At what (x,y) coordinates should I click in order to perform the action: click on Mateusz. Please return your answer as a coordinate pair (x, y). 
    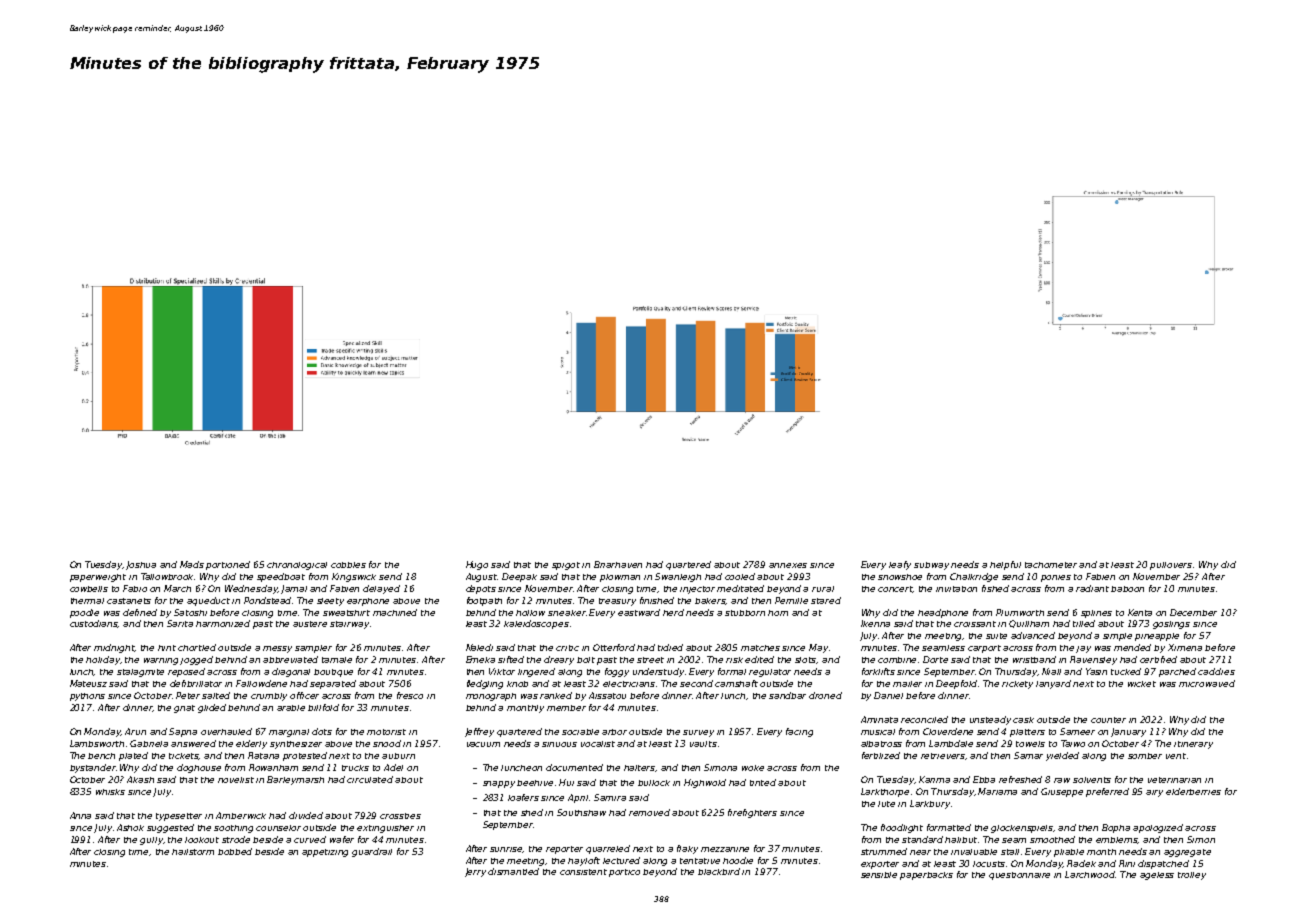
    Looking at the image, I should click on (88, 683).
